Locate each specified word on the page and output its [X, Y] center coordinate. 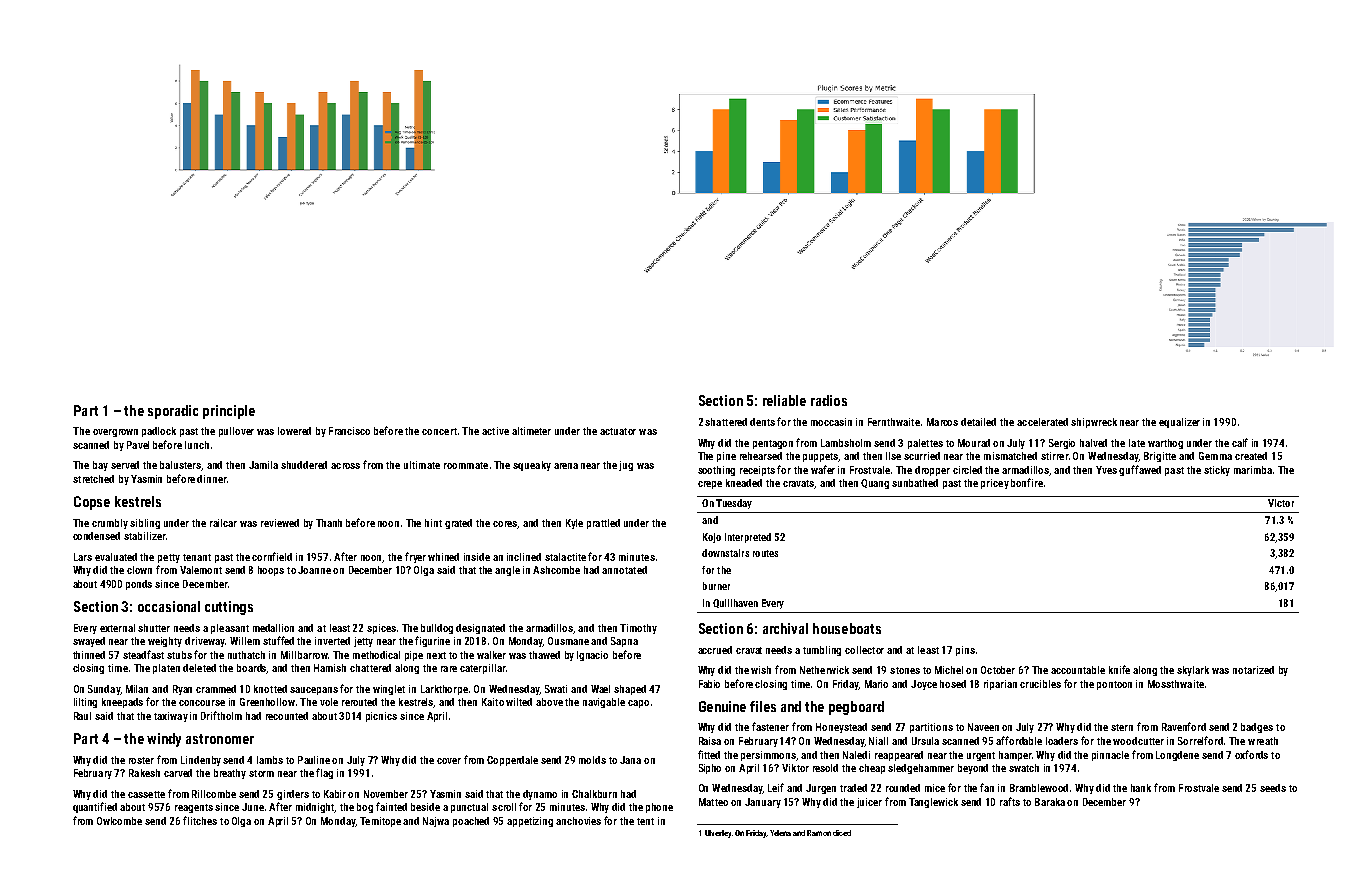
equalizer [1179, 423]
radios [829, 400]
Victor [1281, 503]
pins [965, 651]
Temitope [380, 822]
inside [477, 557]
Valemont [201, 570]
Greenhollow [267, 702]
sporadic [173, 412]
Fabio [709, 684]
